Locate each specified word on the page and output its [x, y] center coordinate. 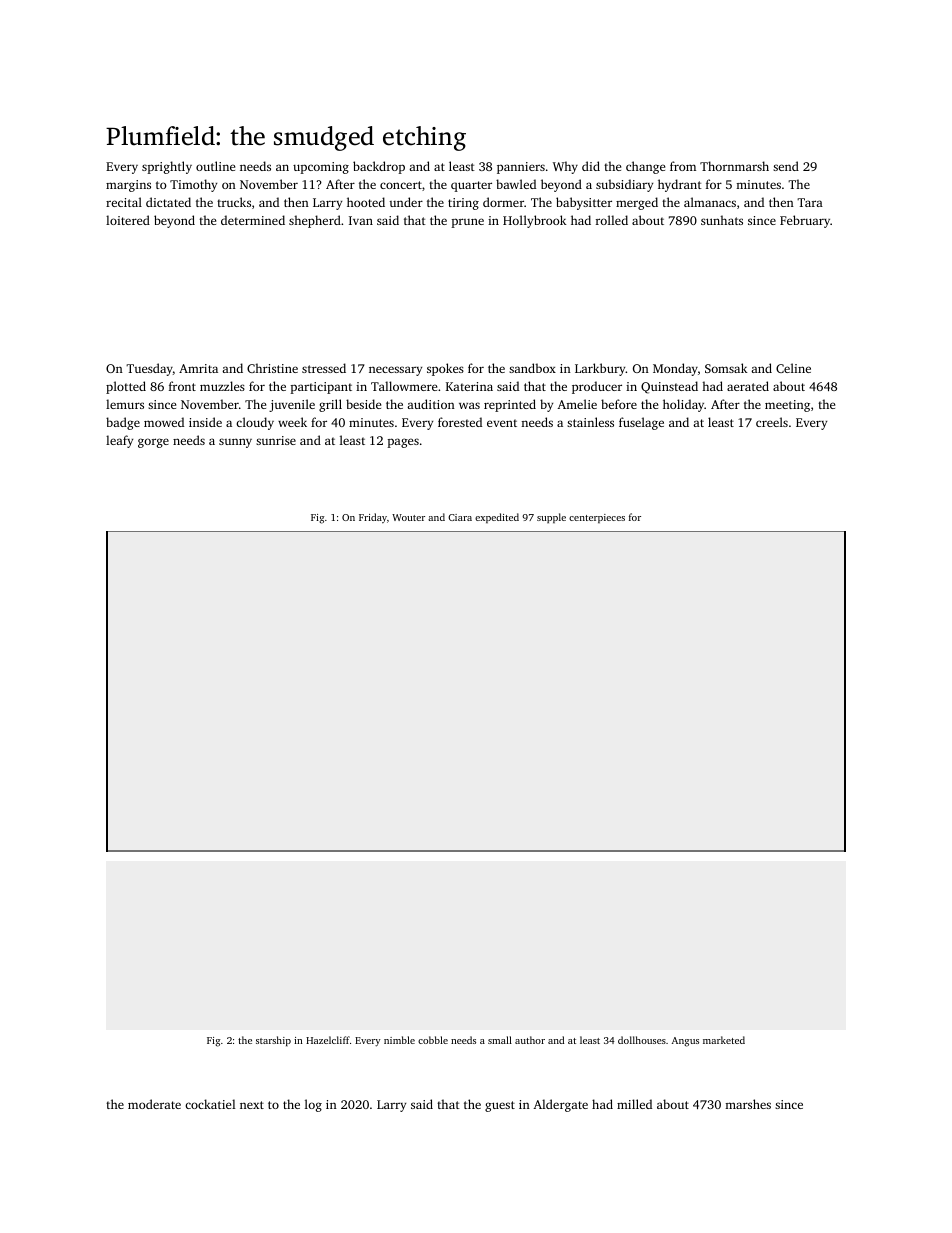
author [530, 1040]
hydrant [680, 185]
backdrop [379, 167]
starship [273, 1041]
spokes [445, 369]
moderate [154, 1104]
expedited [497, 518]
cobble [433, 1040]
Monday [675, 369]
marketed [724, 1040]
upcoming [321, 168]
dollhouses [642, 1040]
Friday [373, 518]
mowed [164, 422]
